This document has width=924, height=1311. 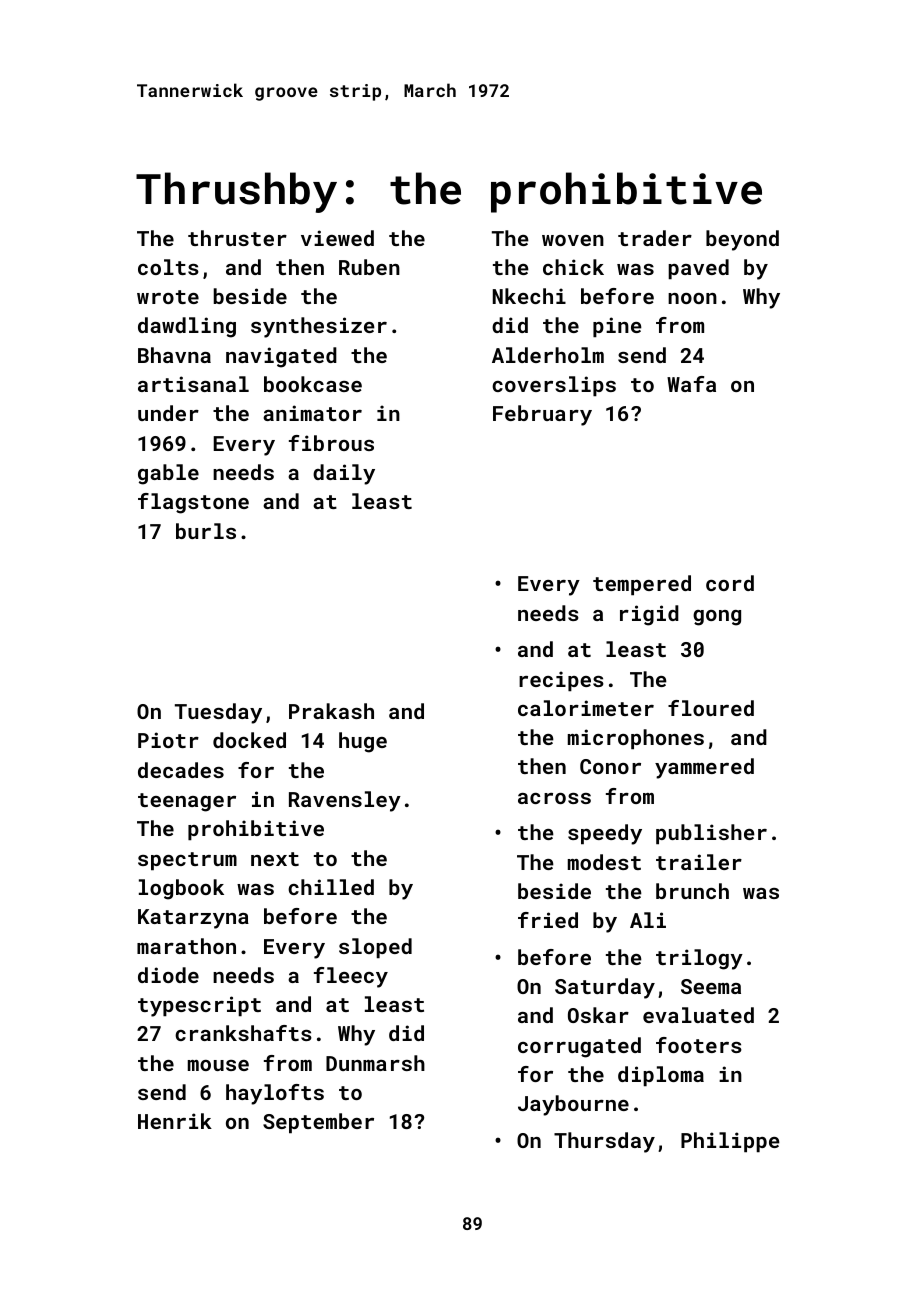 I want to click on burls, so click(x=206, y=531).
